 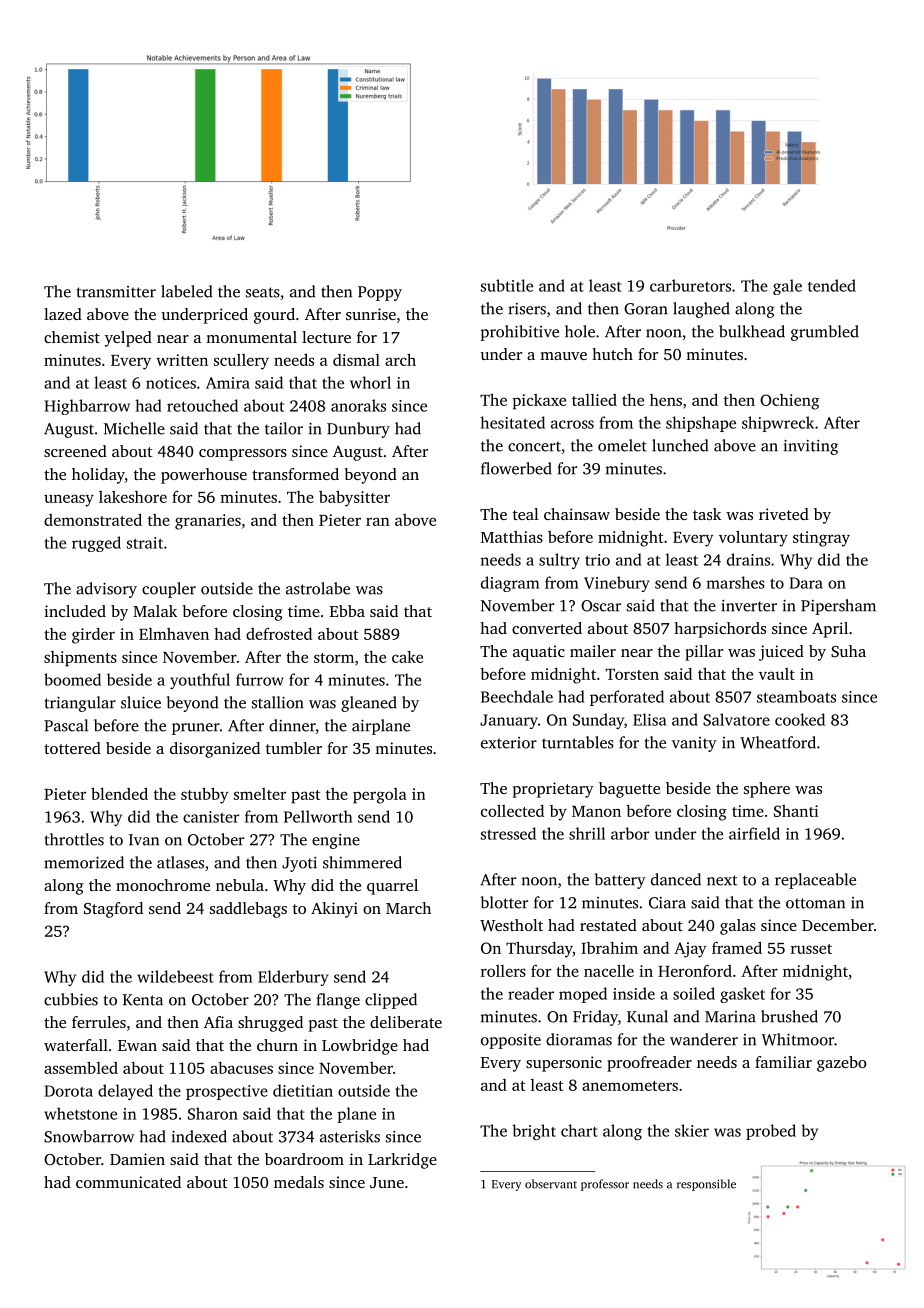 I want to click on observant, so click(x=551, y=1184).
